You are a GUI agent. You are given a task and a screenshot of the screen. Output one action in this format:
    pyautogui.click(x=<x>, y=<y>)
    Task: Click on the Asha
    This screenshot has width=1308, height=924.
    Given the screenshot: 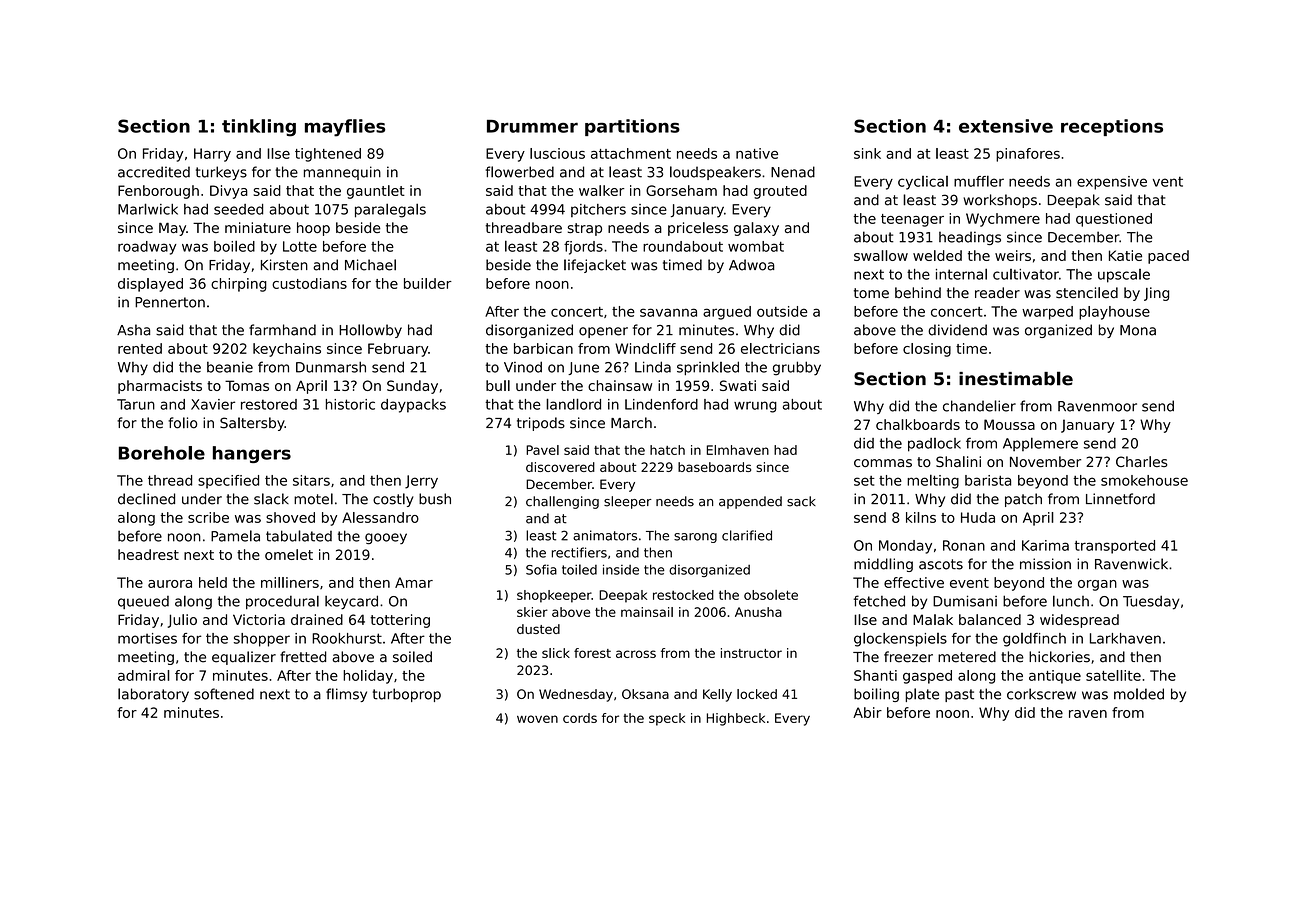 What is the action you would take?
    pyautogui.click(x=133, y=330)
